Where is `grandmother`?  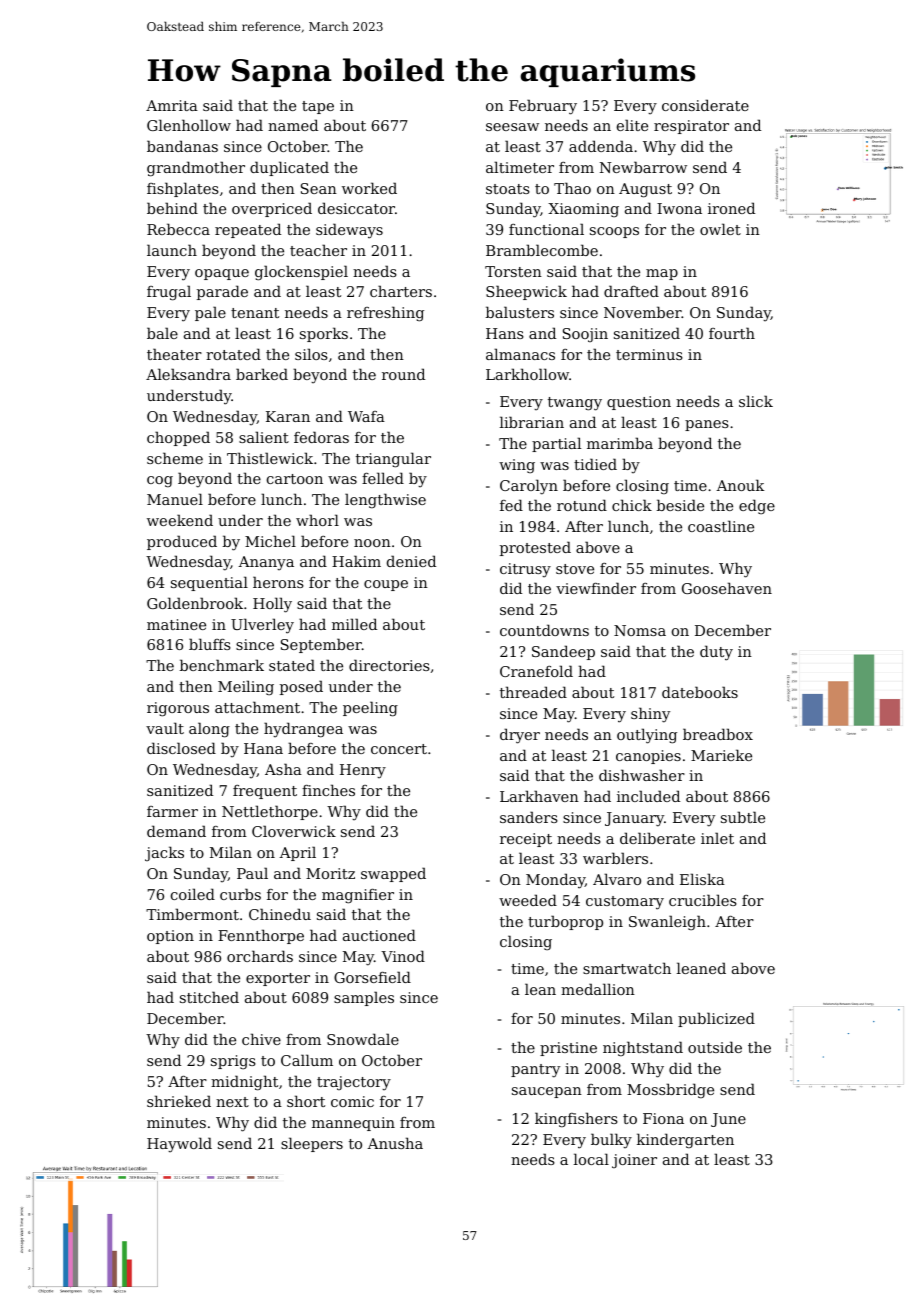
grandmother is located at coordinates (196, 169).
